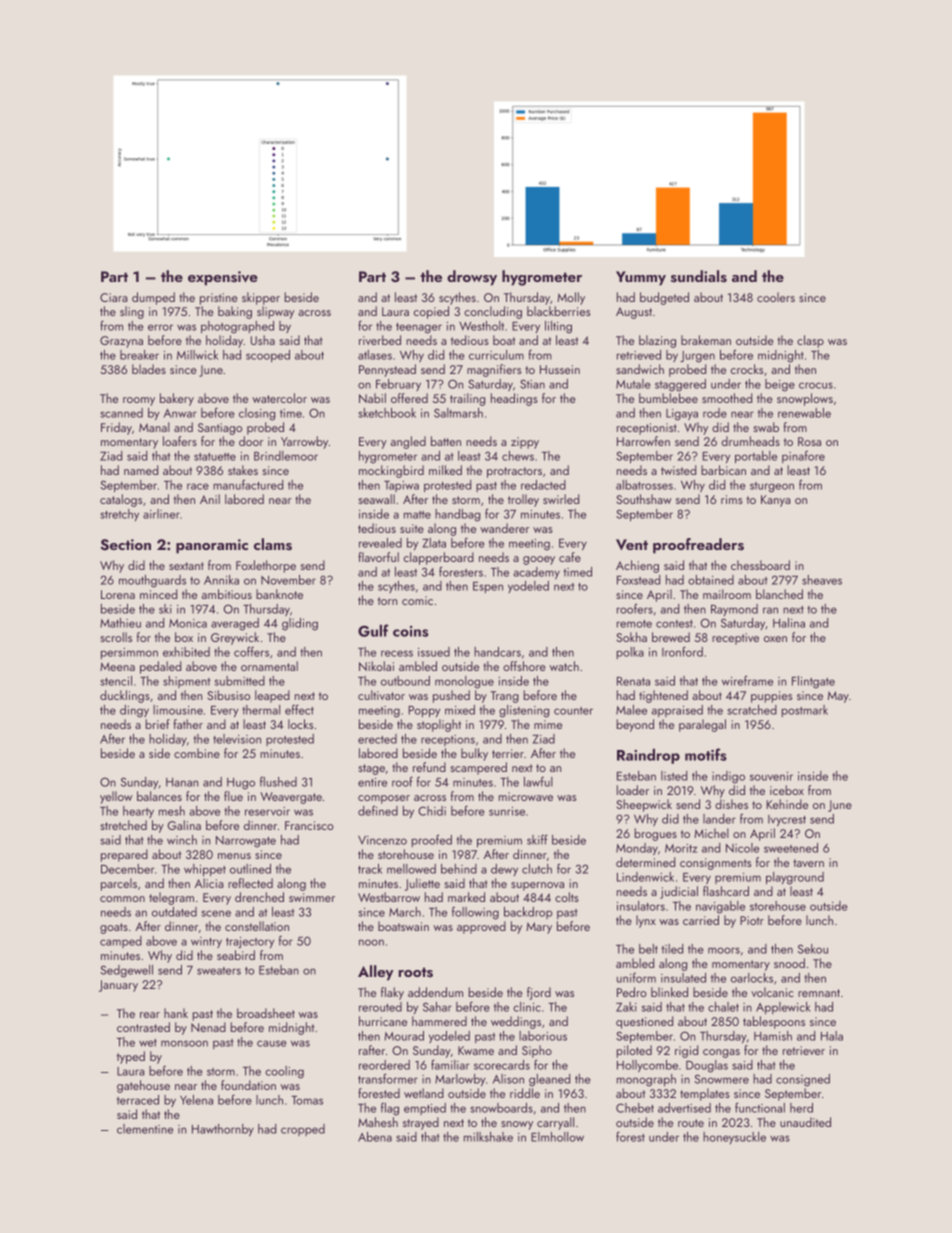 This screenshot has width=952, height=1233. What do you see at coordinates (752, 920) in the screenshot?
I see `Piotr` at bounding box center [752, 920].
